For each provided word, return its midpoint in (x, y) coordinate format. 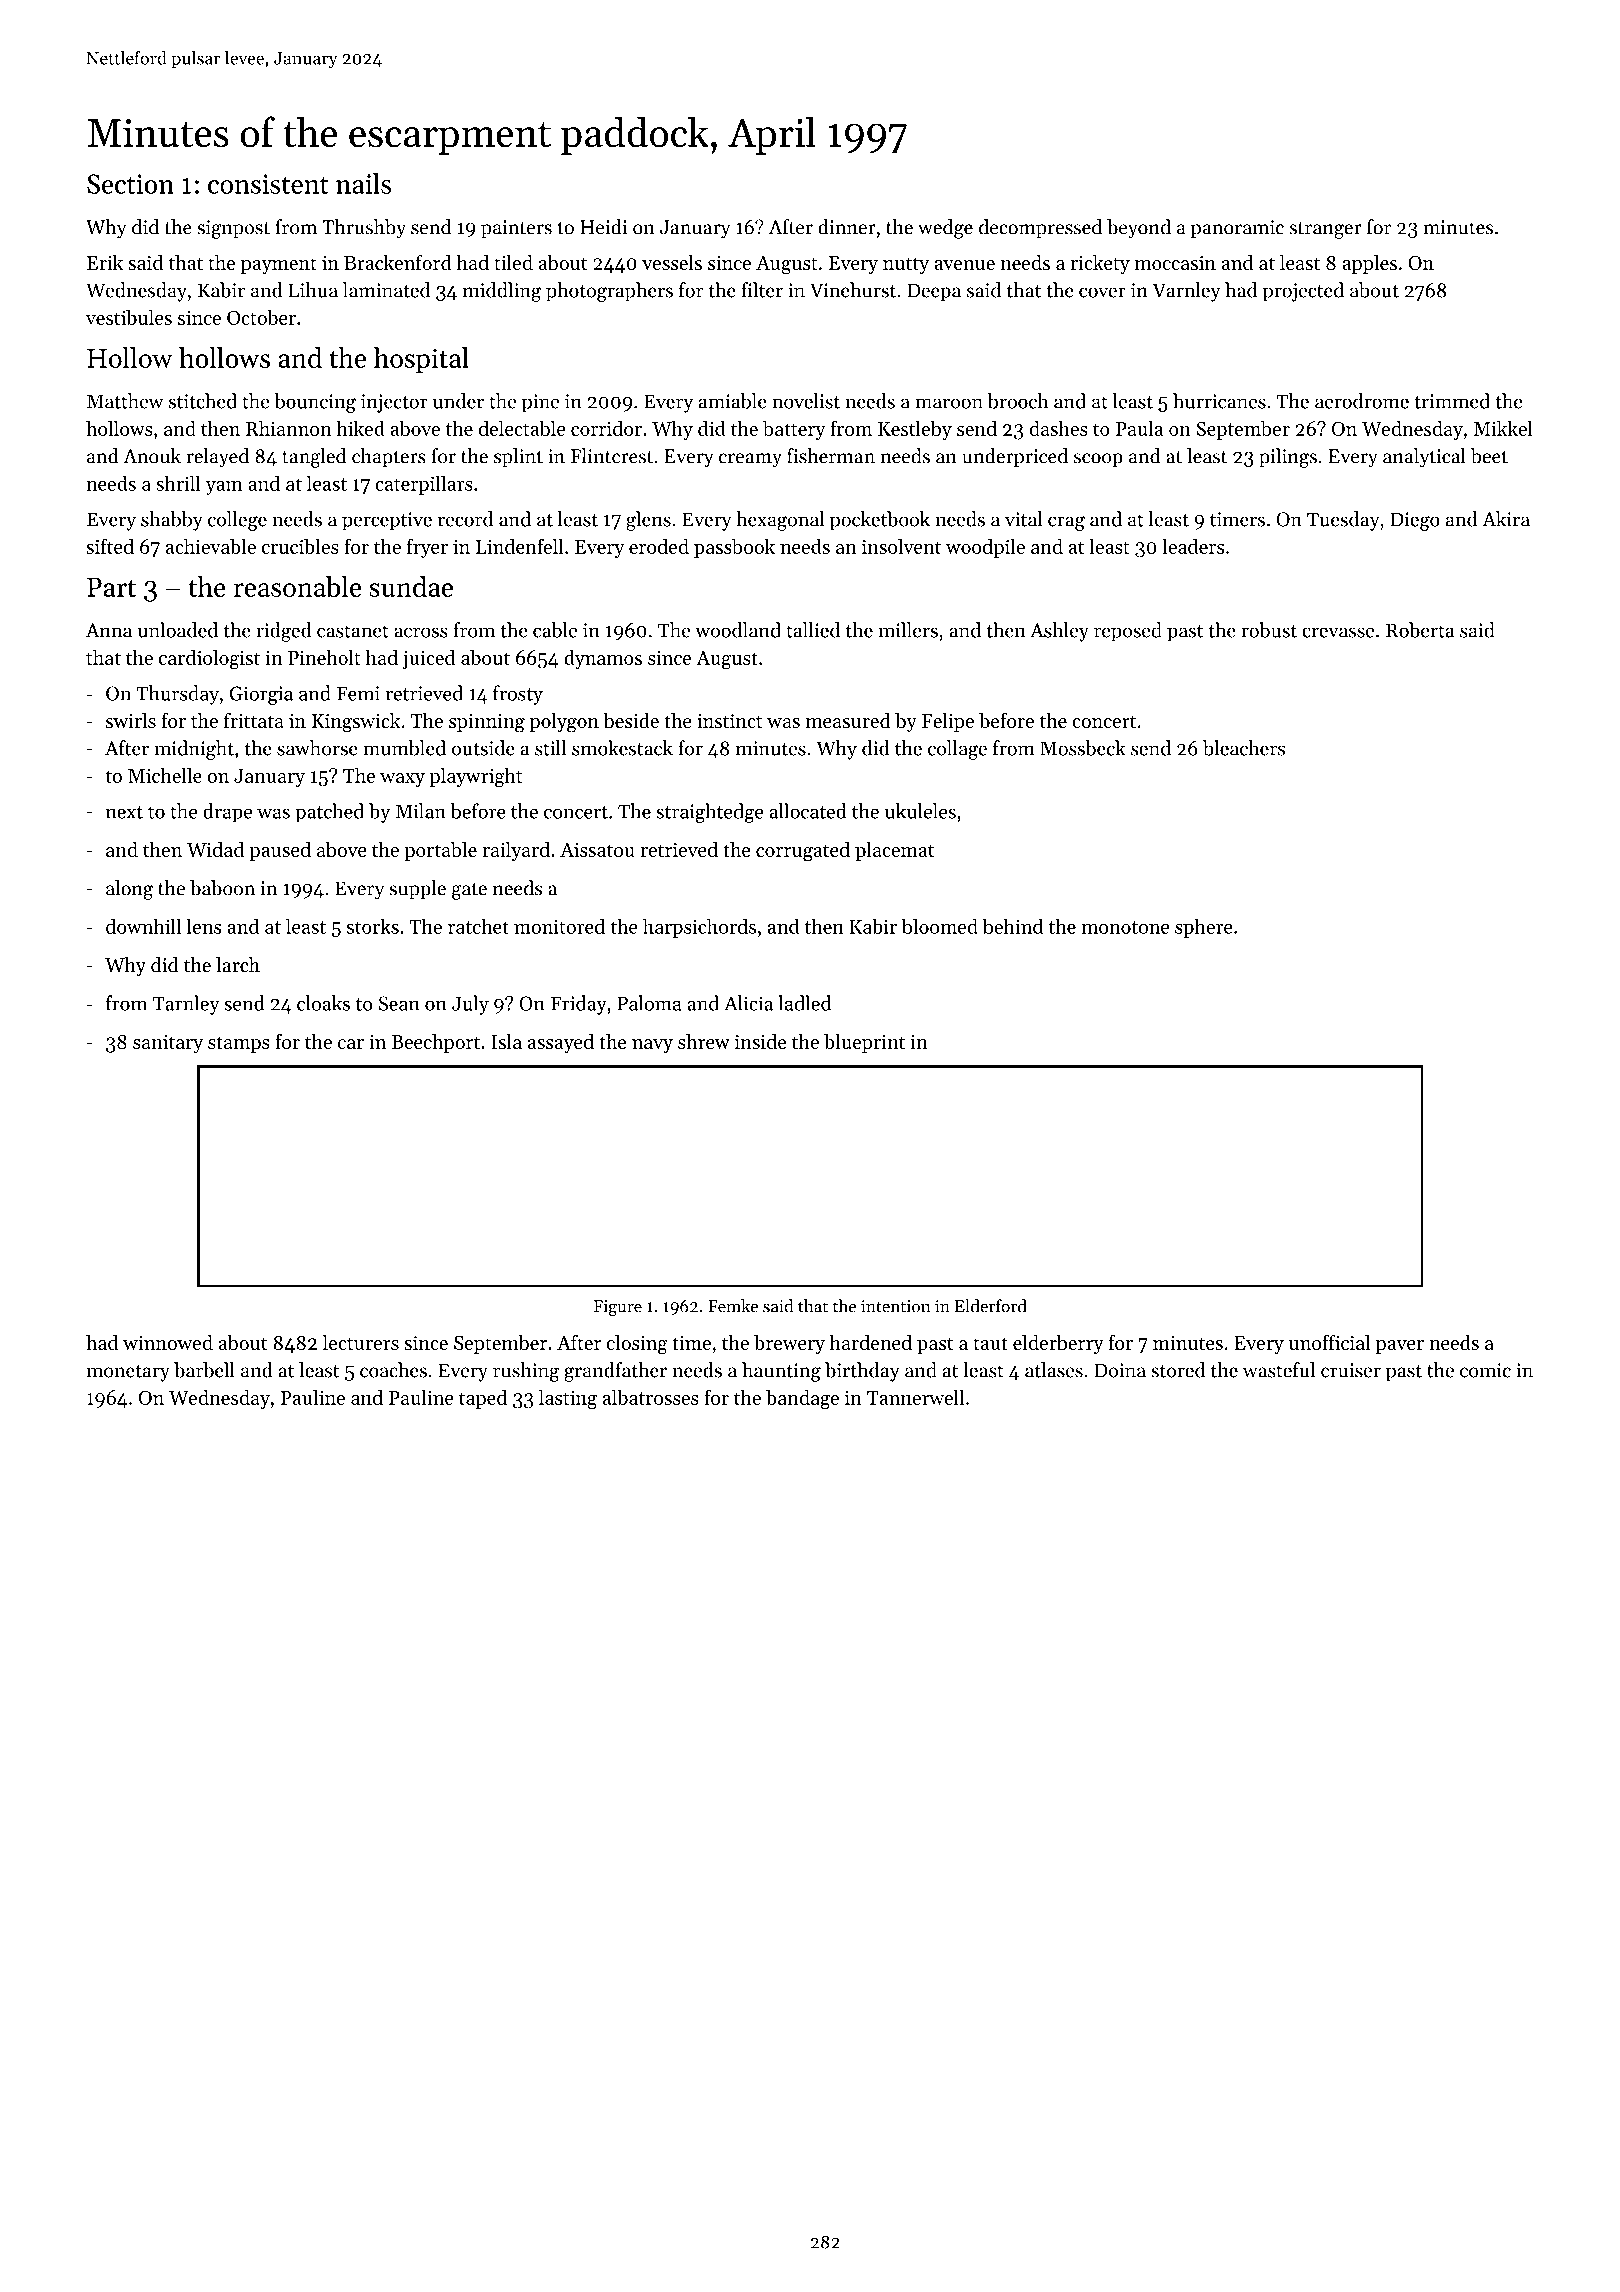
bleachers (1244, 748)
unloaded (178, 630)
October (261, 317)
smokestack (622, 748)
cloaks (323, 1003)
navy (652, 1046)
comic (1485, 1370)
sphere (1204, 928)
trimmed (1452, 401)
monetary (128, 1373)
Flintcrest (612, 456)
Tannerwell (915, 1397)
